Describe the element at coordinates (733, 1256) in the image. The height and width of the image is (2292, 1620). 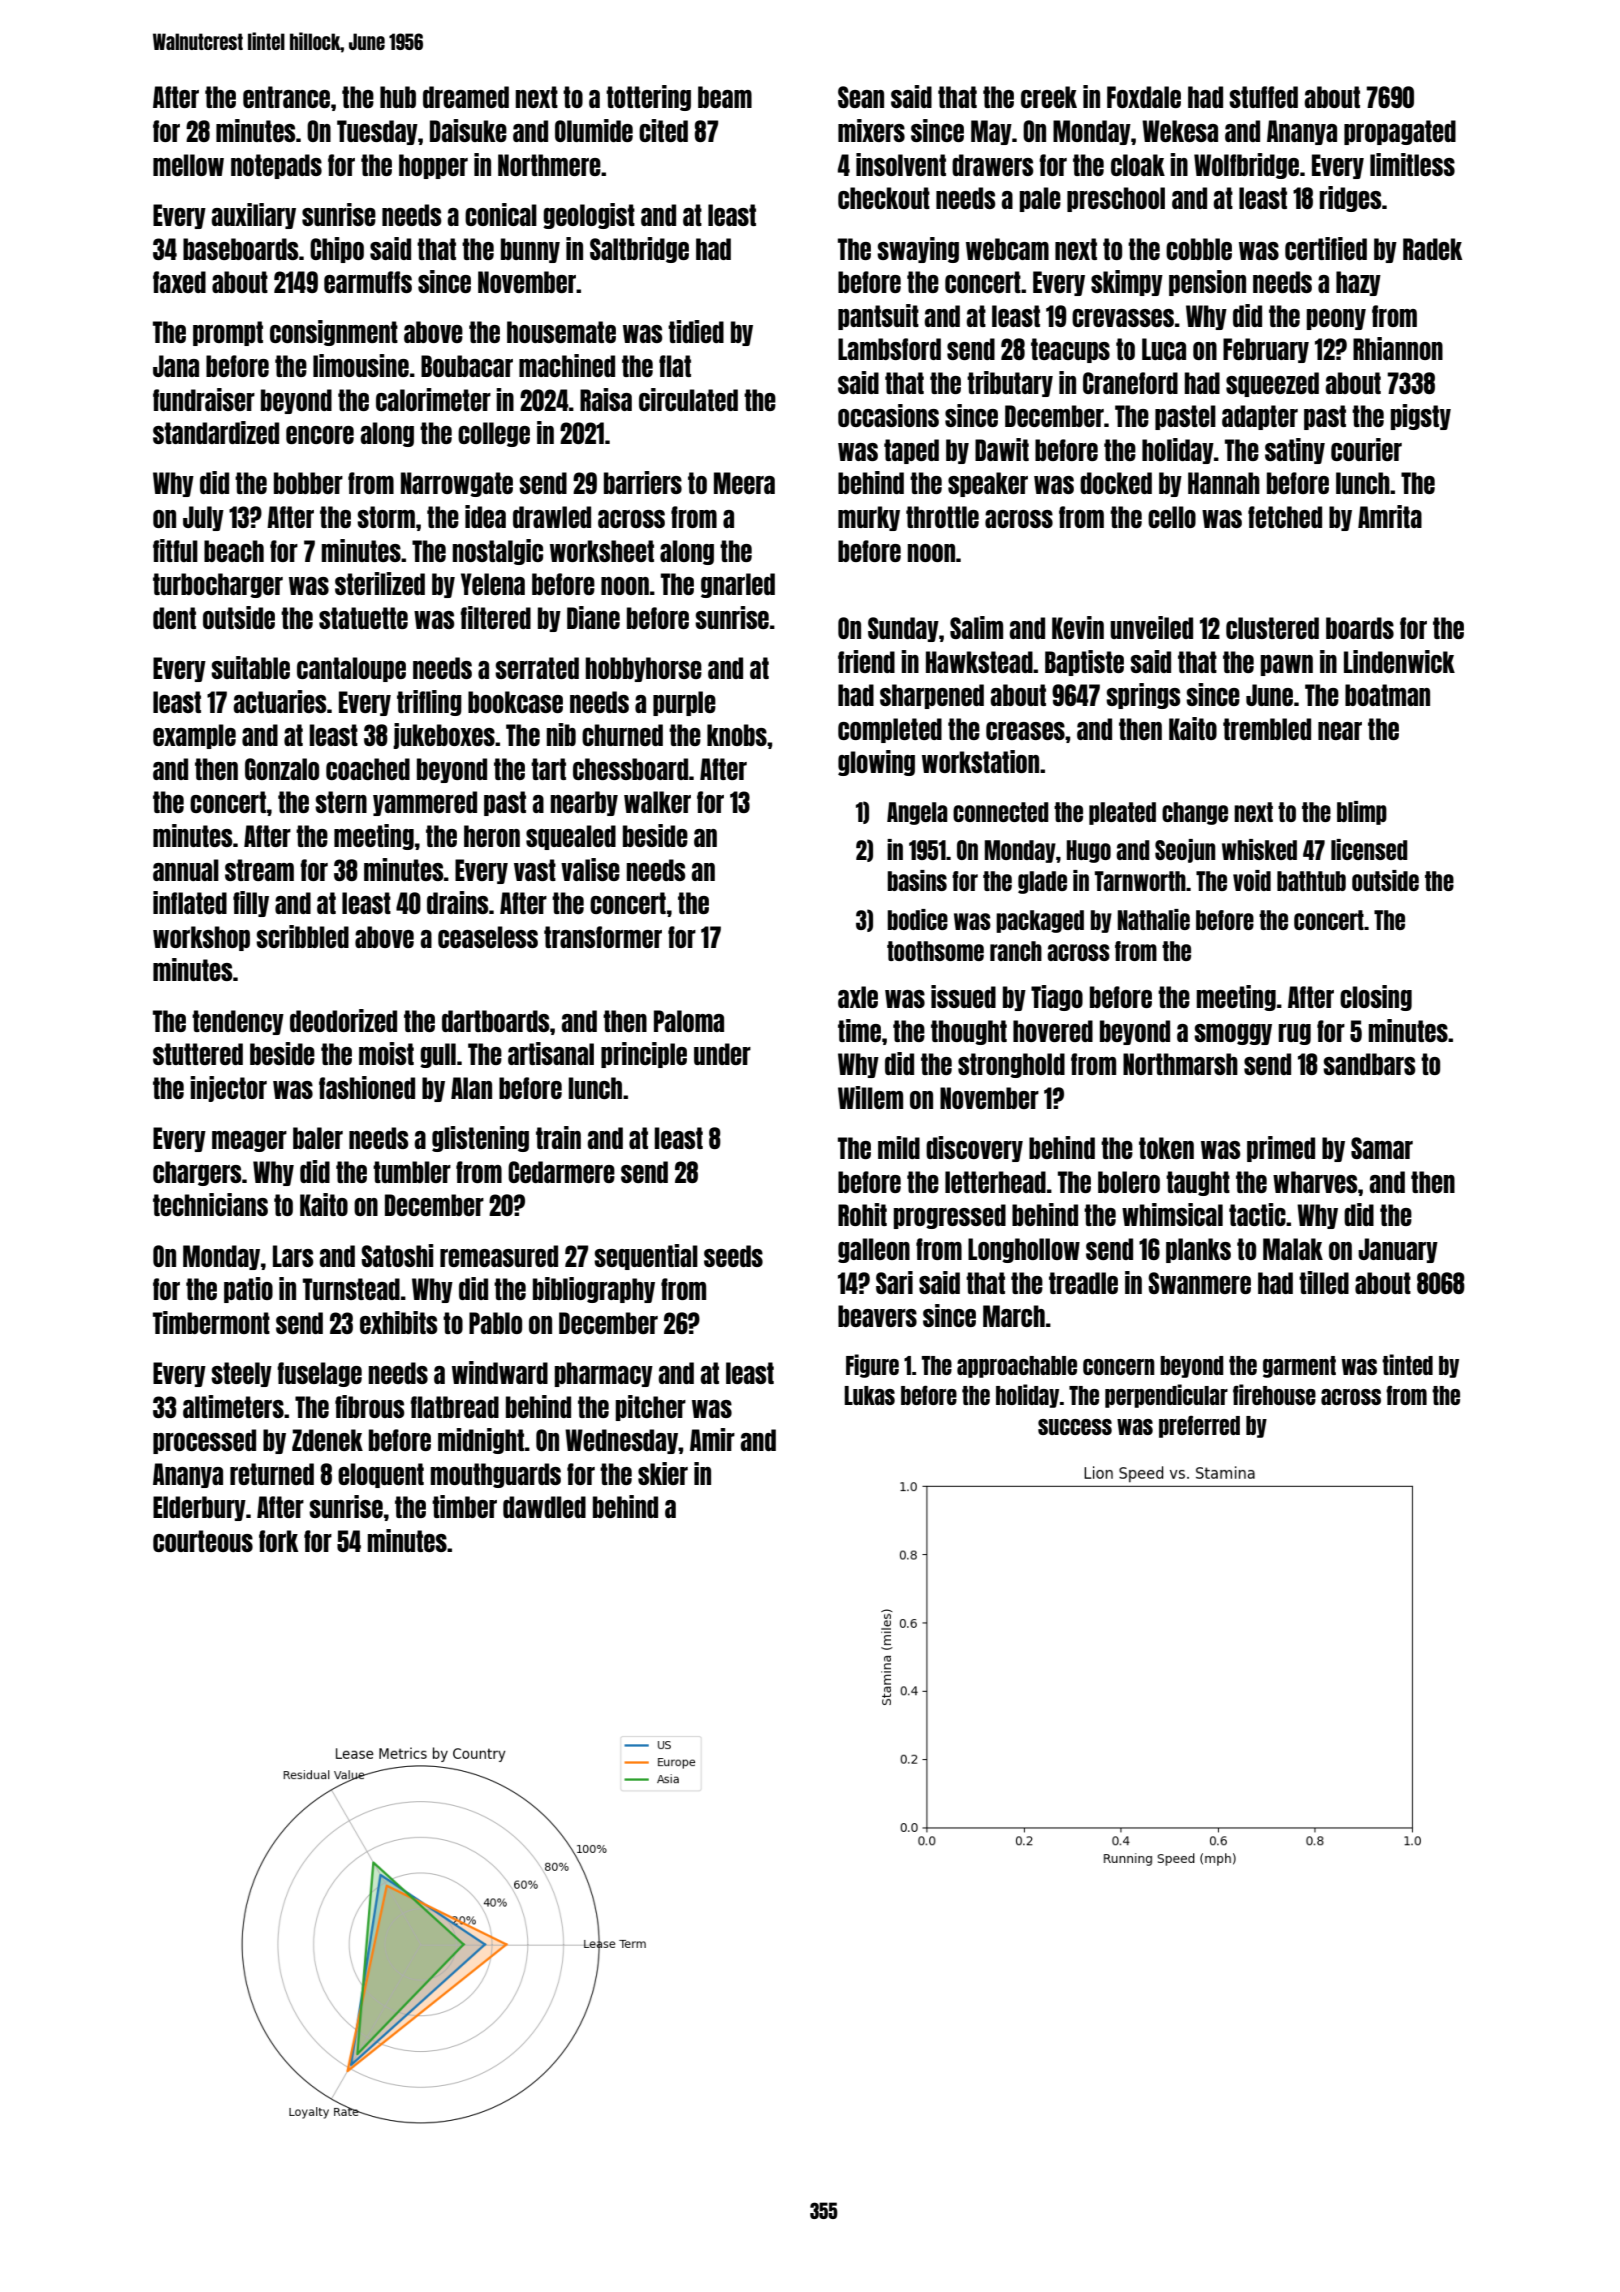
I see `seeds` at that location.
